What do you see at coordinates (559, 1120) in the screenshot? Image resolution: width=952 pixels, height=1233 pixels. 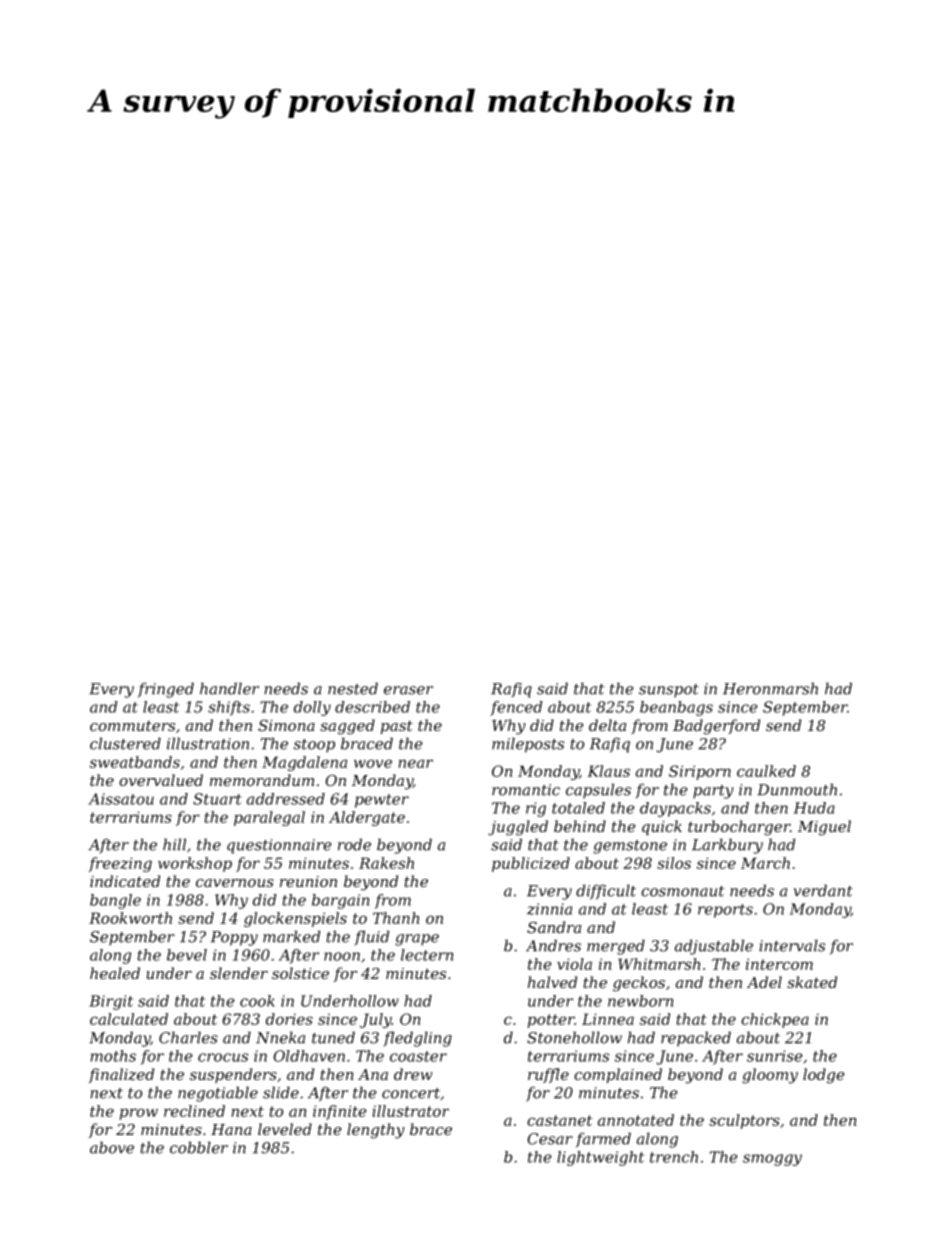 I see `castanet` at bounding box center [559, 1120].
